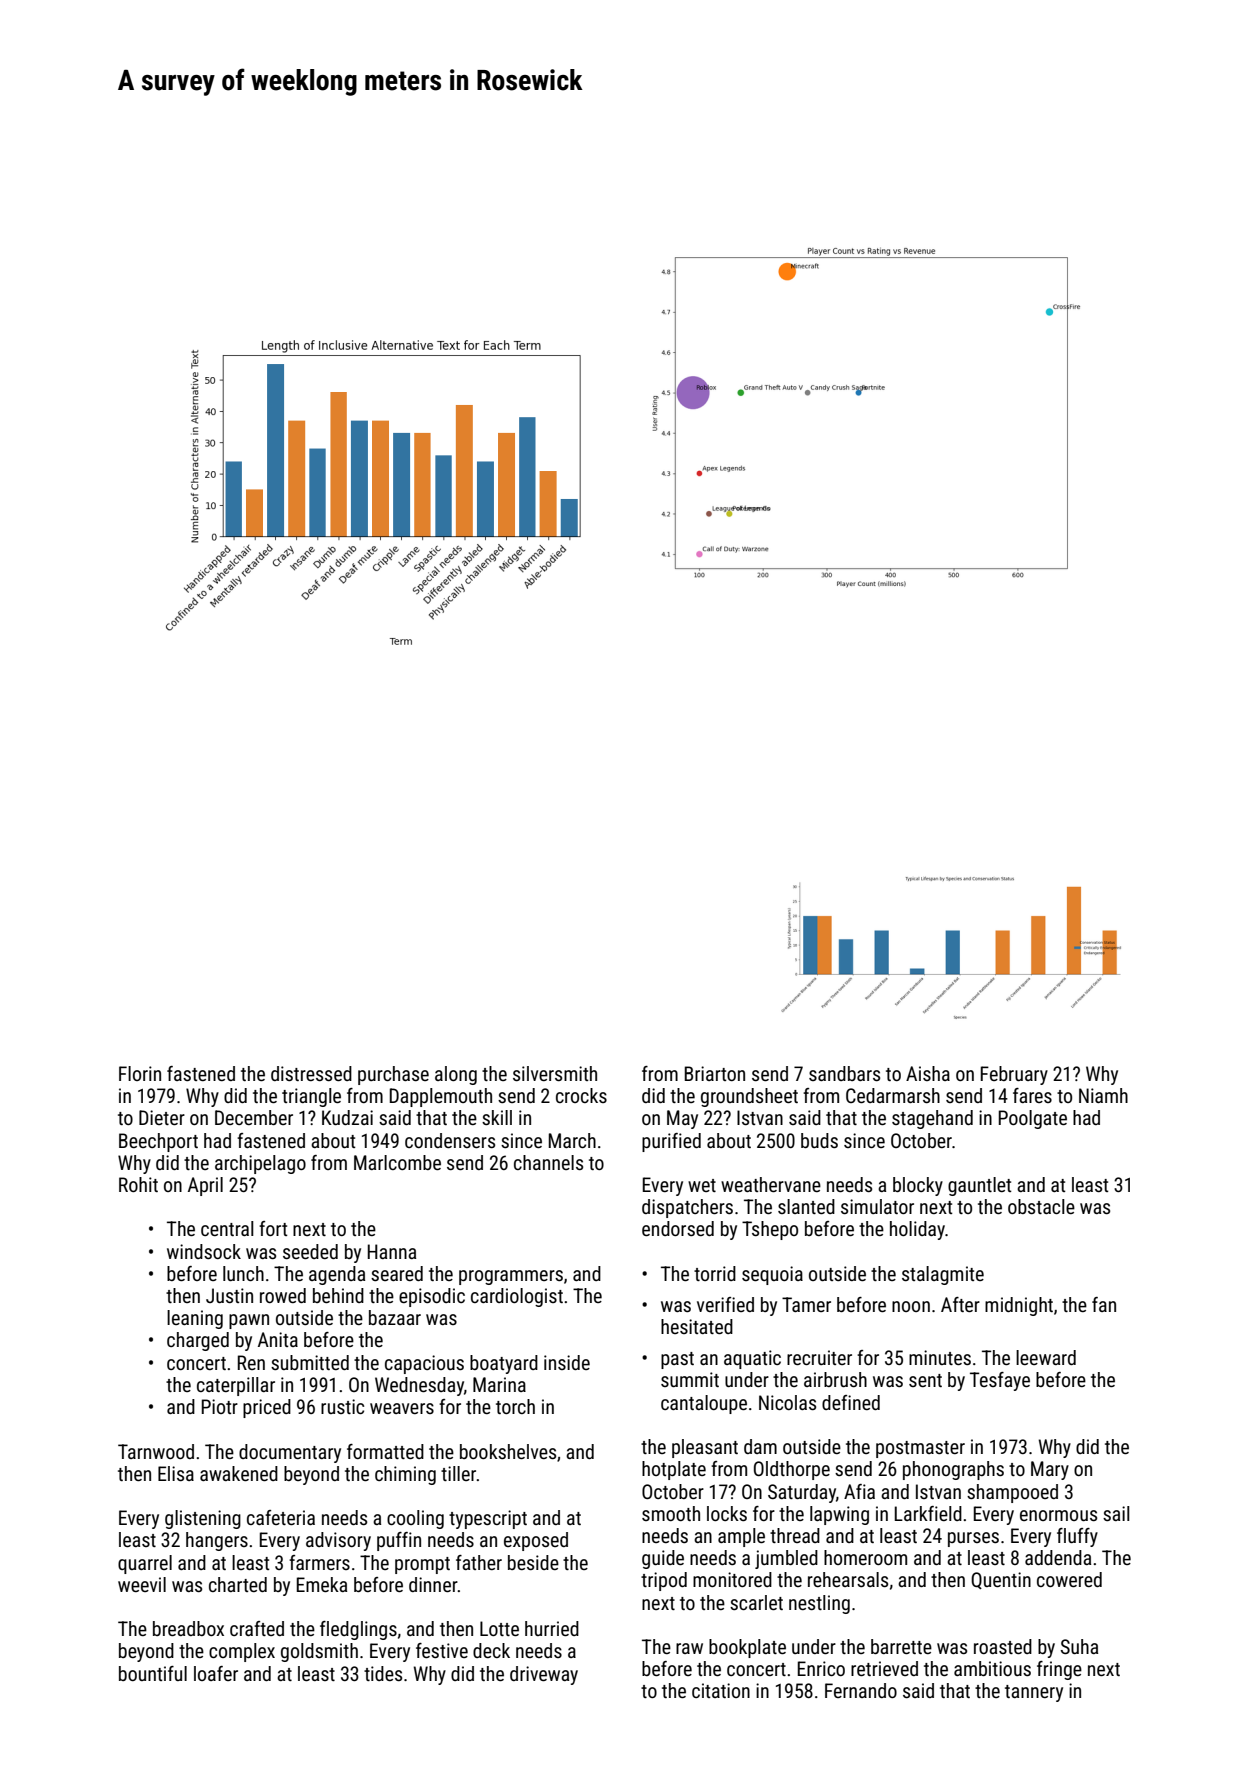  Describe the element at coordinates (835, 1379) in the screenshot. I see `airbrush` at that location.
